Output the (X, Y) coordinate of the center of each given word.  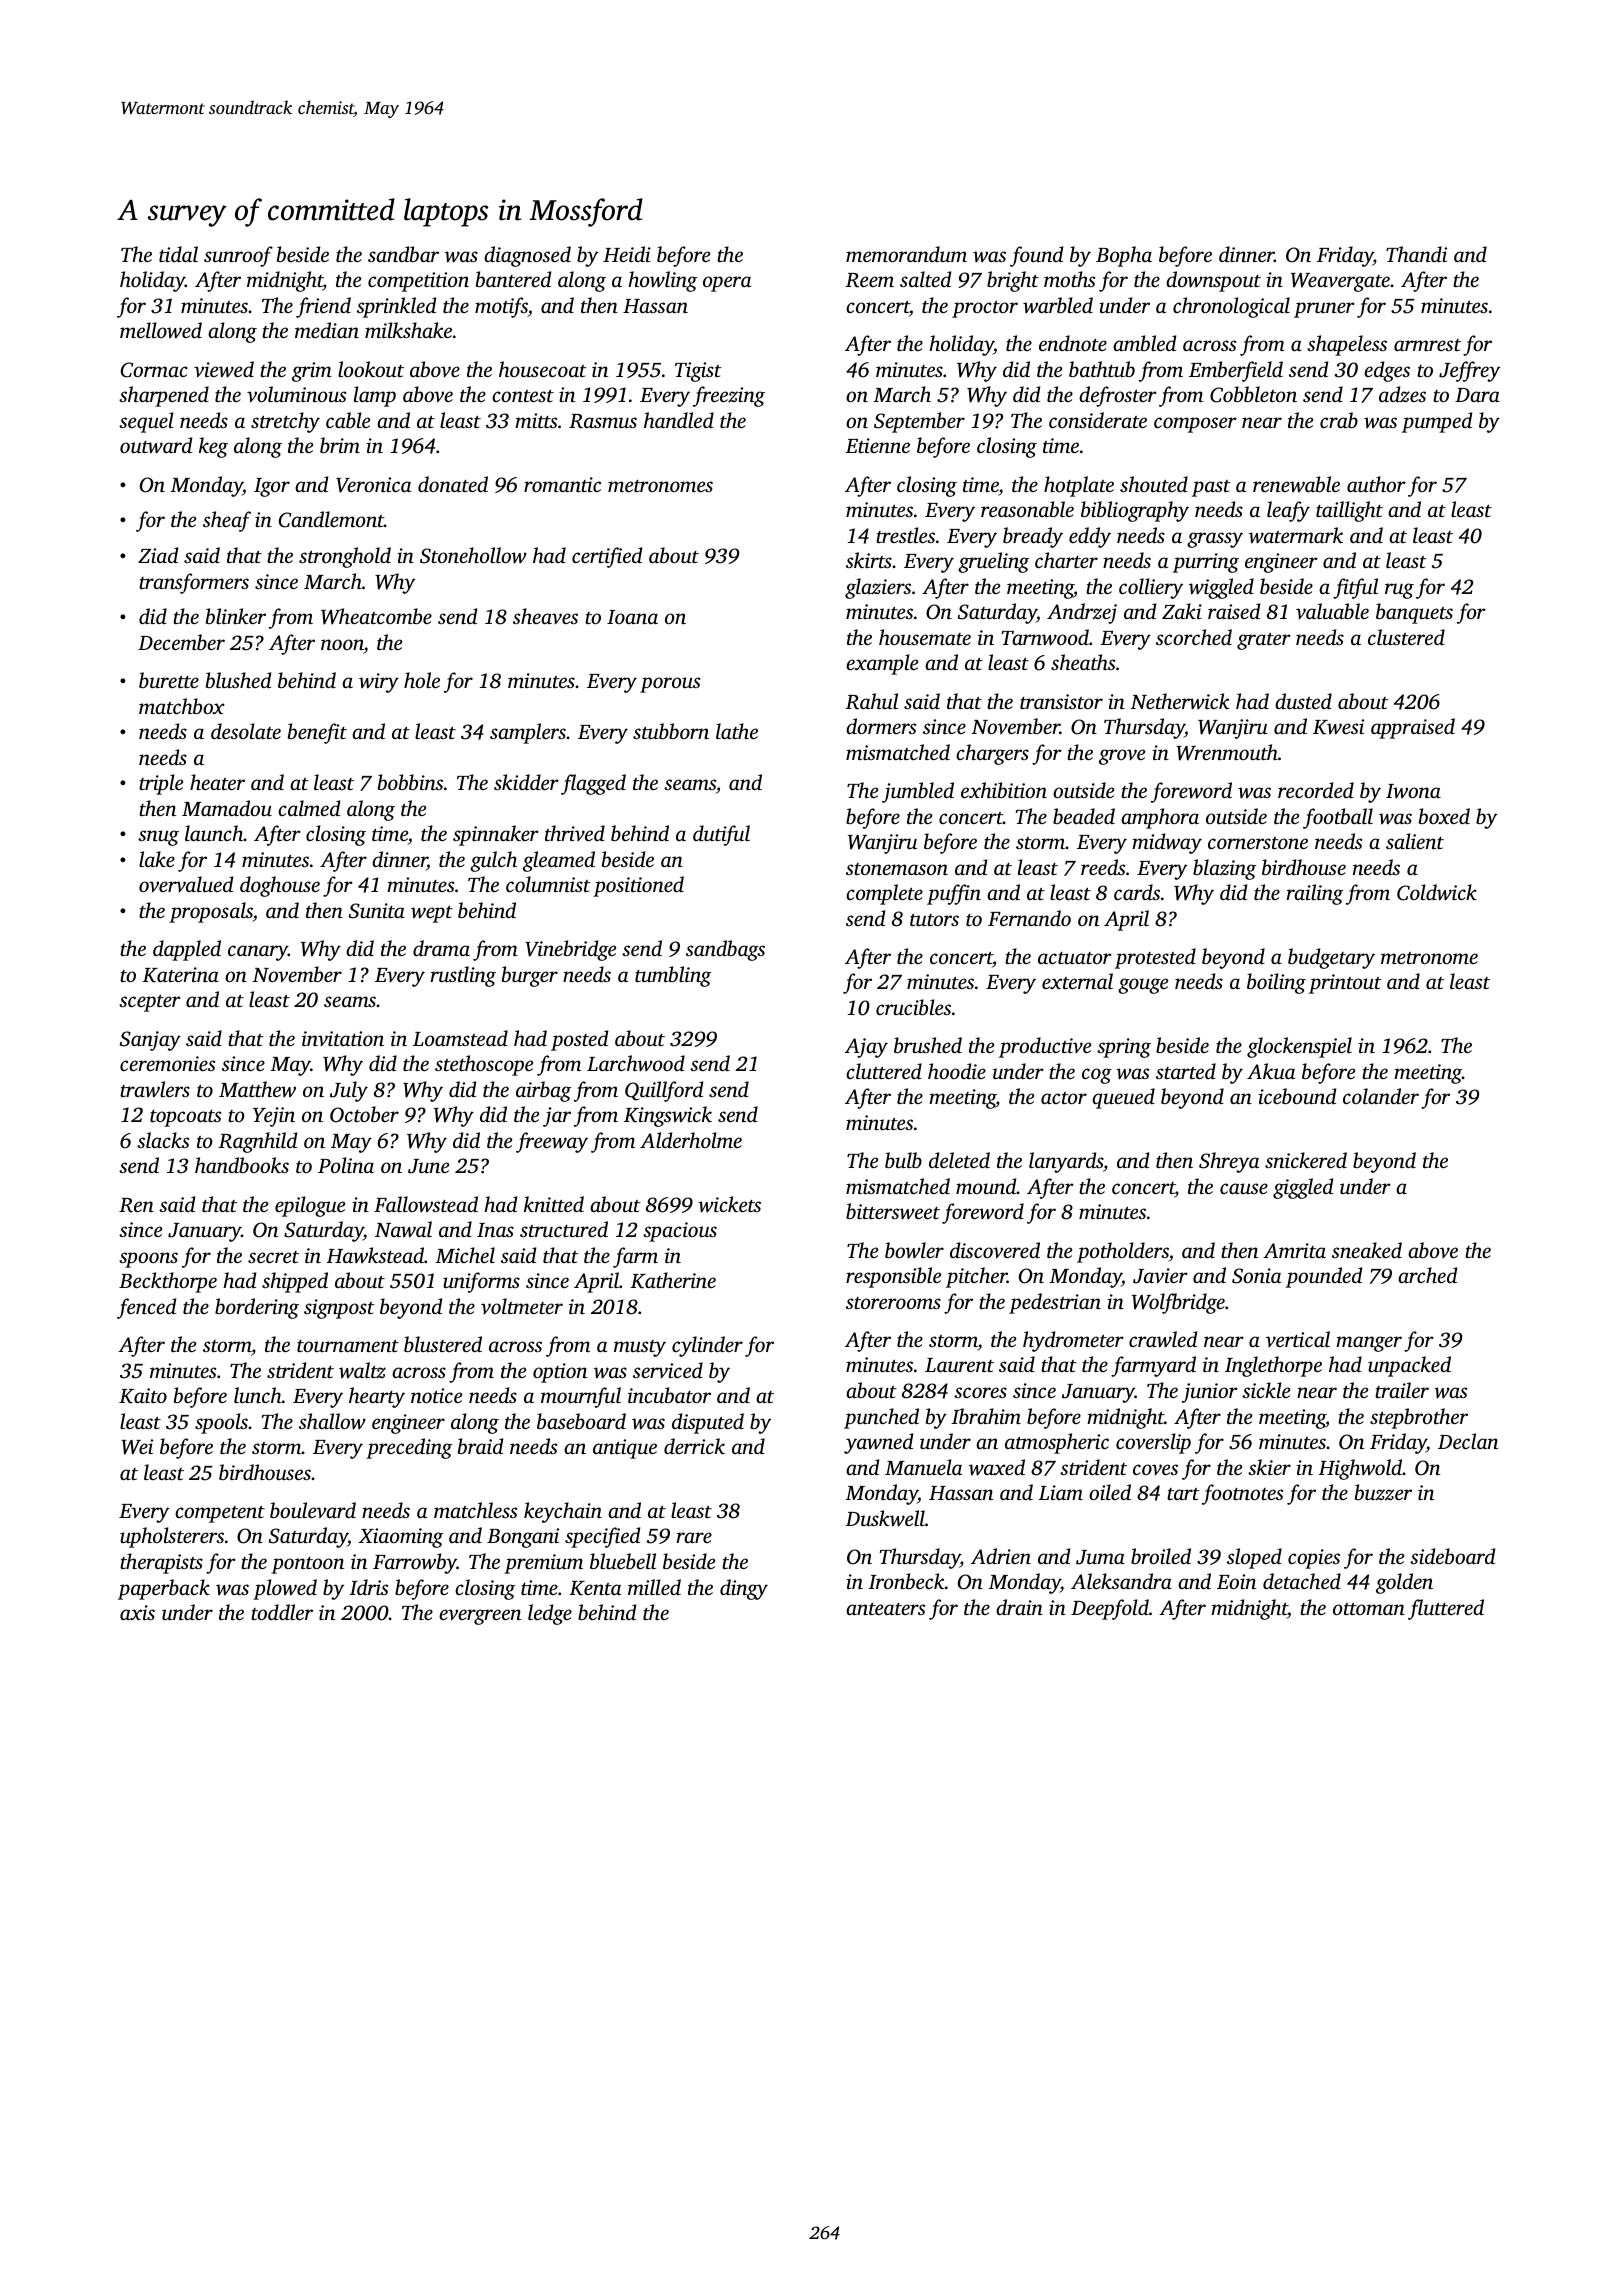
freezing (729, 396)
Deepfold (1110, 1609)
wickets (729, 1204)
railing (1315, 894)
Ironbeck (906, 1581)
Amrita (1294, 1250)
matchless (475, 1510)
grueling (993, 562)
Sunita (377, 911)
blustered (443, 1344)
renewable (1296, 484)
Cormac (154, 370)
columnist (548, 884)
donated (453, 484)
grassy (1215, 540)
